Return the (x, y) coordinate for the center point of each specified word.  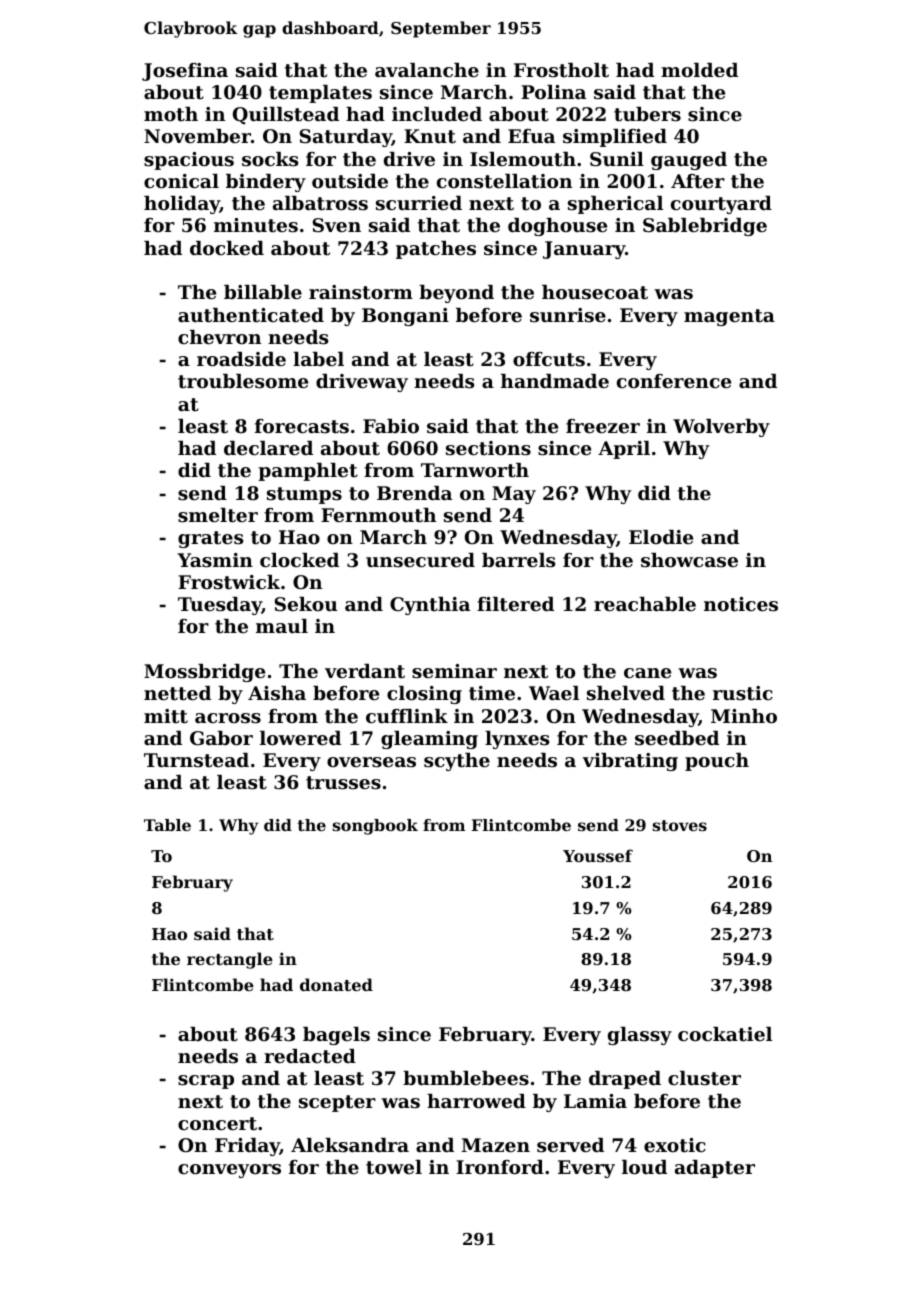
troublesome (243, 381)
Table (167, 825)
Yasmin (215, 560)
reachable (645, 604)
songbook (375, 827)
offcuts (549, 359)
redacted (310, 1056)
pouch (717, 762)
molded (699, 70)
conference (674, 381)
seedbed (677, 738)
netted (177, 693)
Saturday (346, 138)
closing (424, 695)
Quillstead (286, 116)
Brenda (414, 493)
